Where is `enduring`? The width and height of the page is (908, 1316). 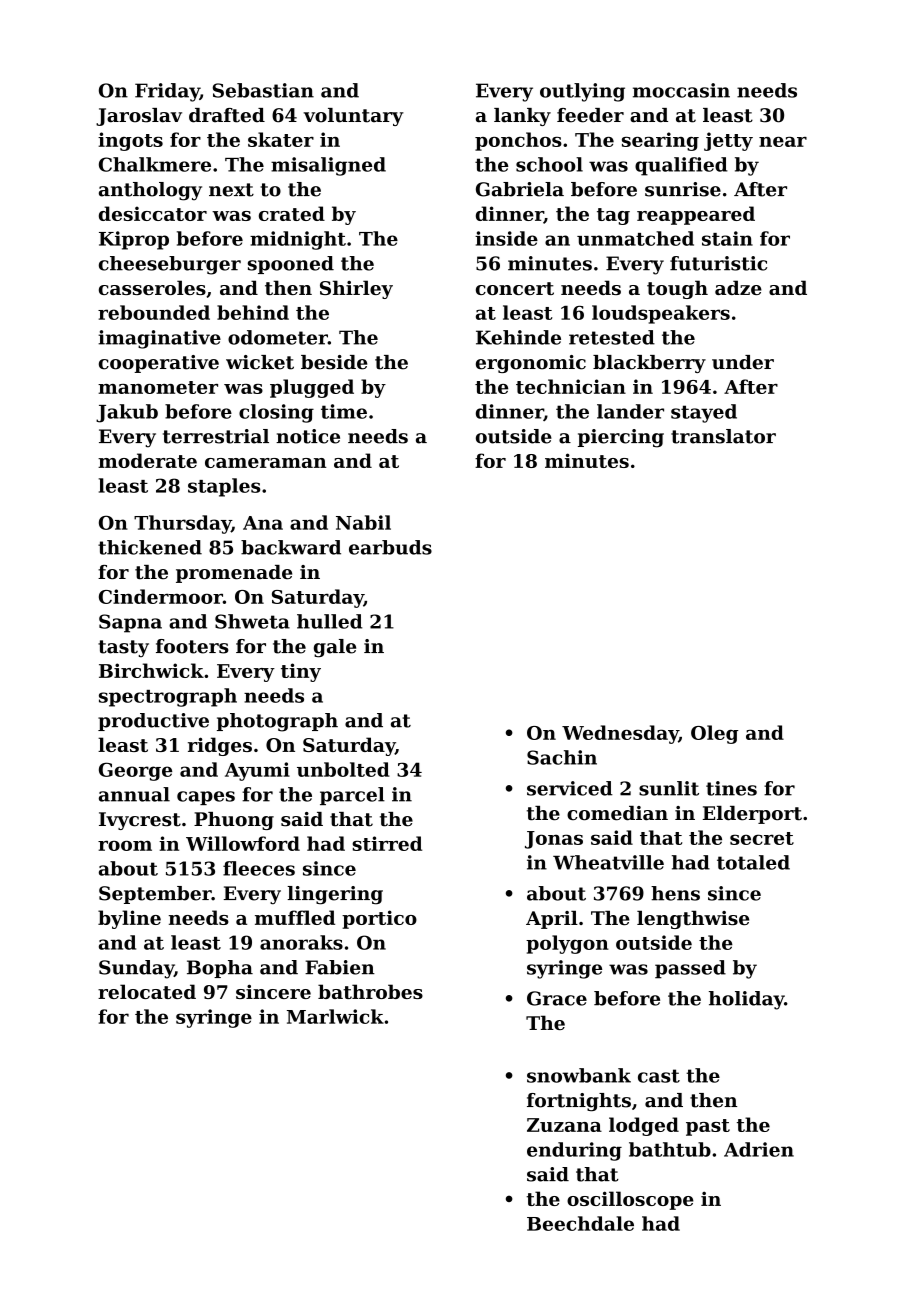
enduring is located at coordinates (574, 1151).
